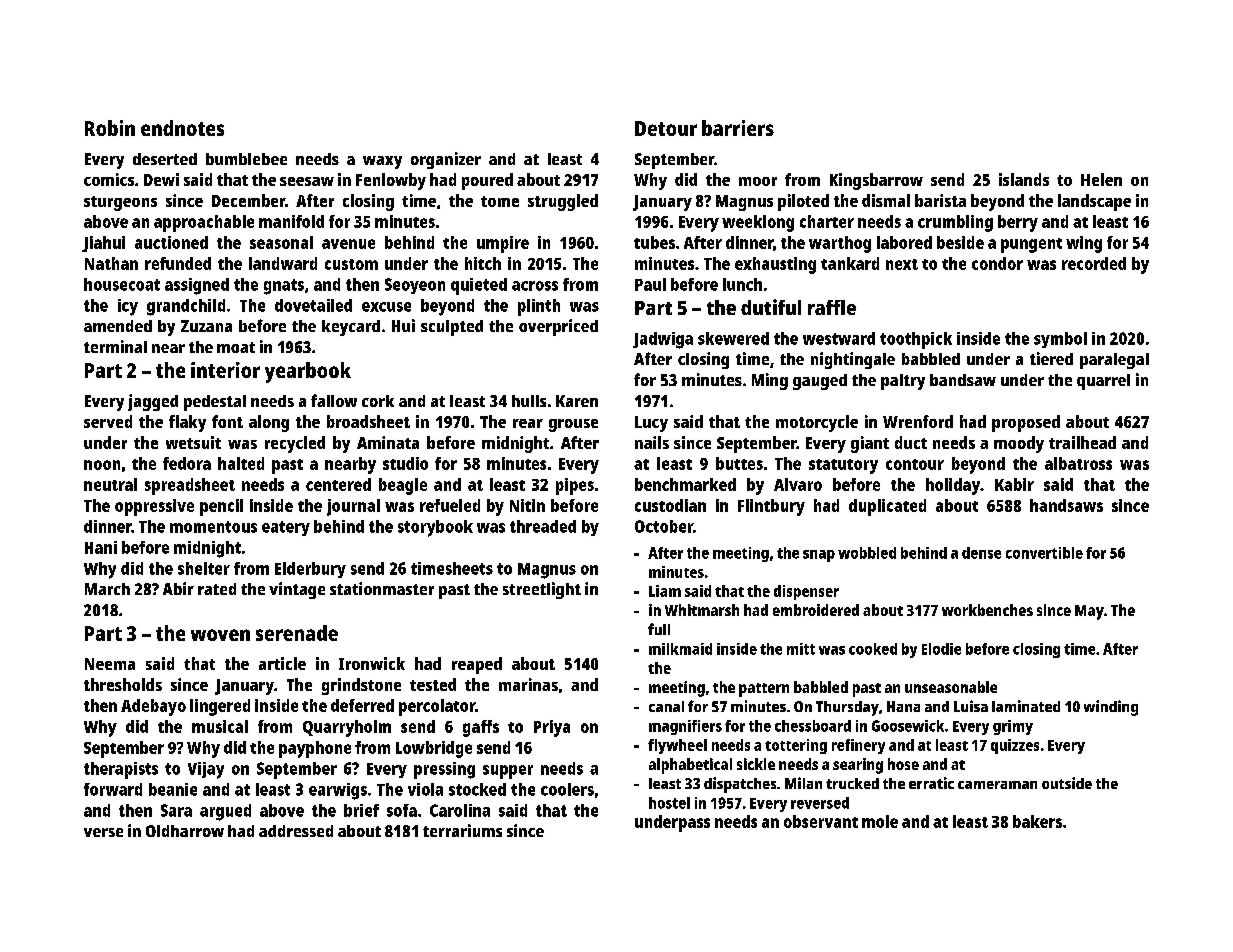 Image resolution: width=1233 pixels, height=952 pixels. Describe the element at coordinates (664, 526) in the page. I see `October` at that location.
